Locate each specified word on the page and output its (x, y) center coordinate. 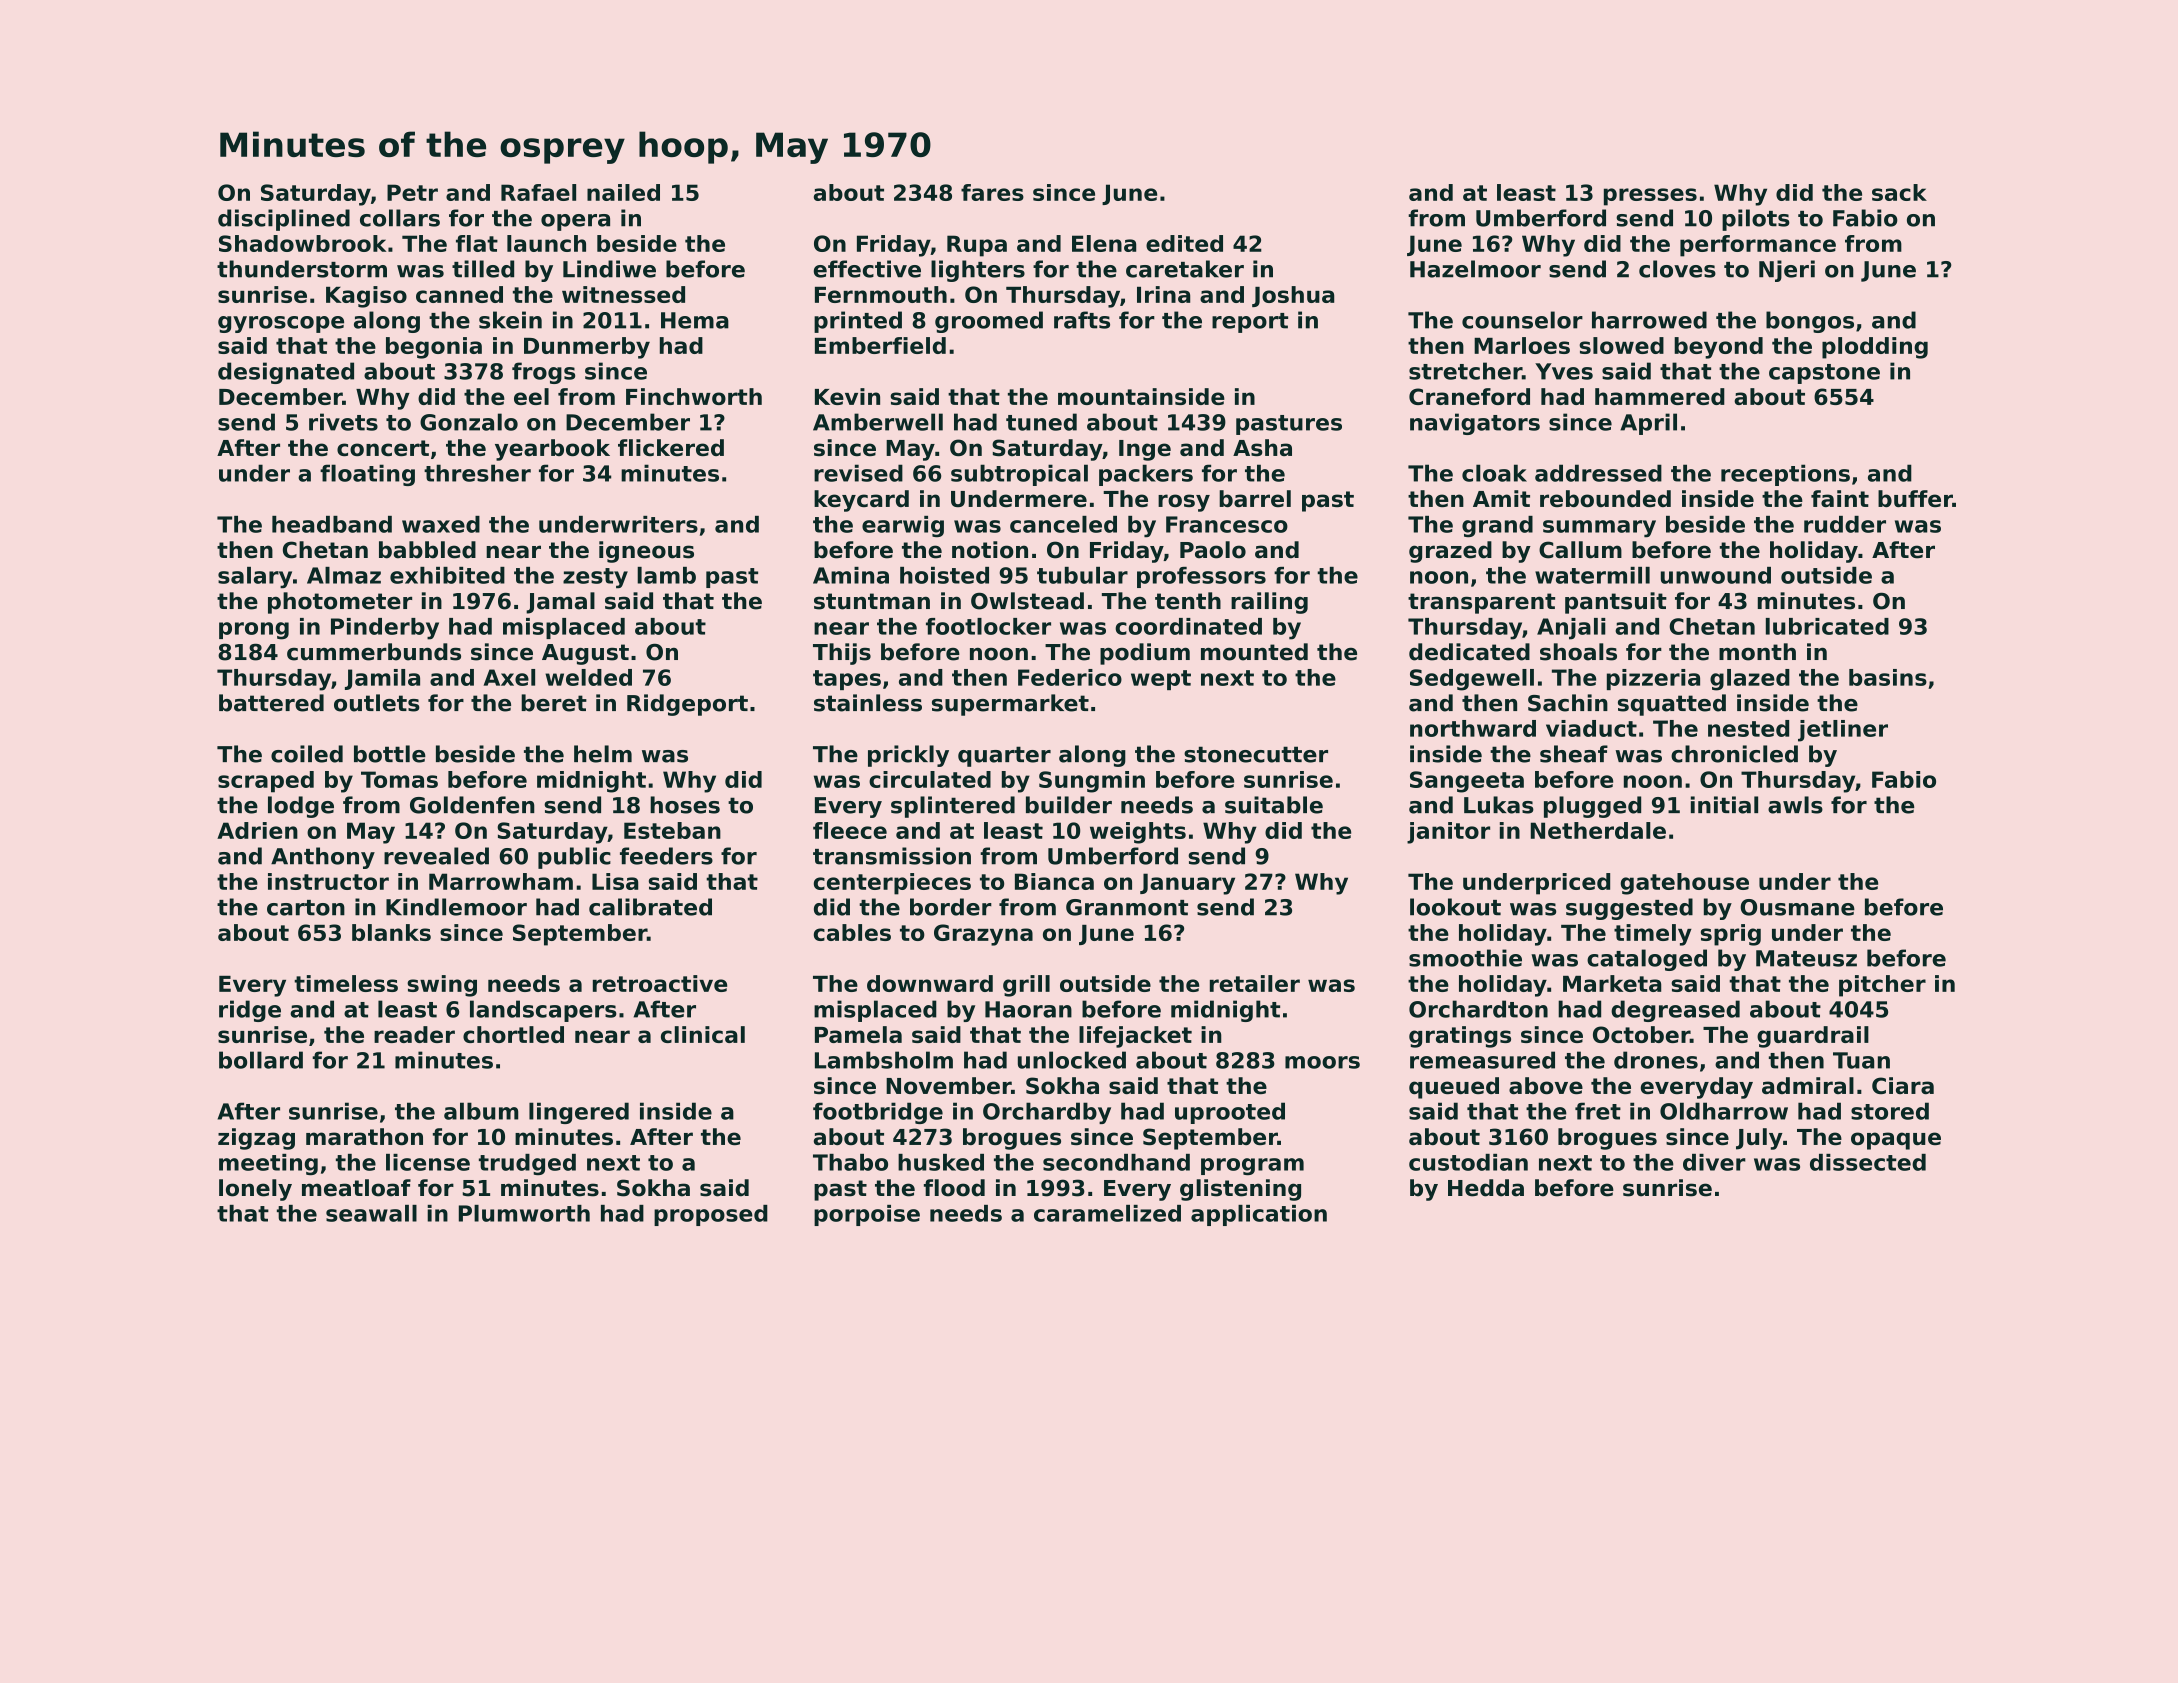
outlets (377, 703)
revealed (436, 856)
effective (867, 269)
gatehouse (1684, 884)
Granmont (1127, 907)
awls (1795, 805)
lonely (255, 1190)
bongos (1810, 322)
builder (1069, 805)
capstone (1824, 374)
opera (575, 222)
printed (858, 322)
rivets (343, 422)
